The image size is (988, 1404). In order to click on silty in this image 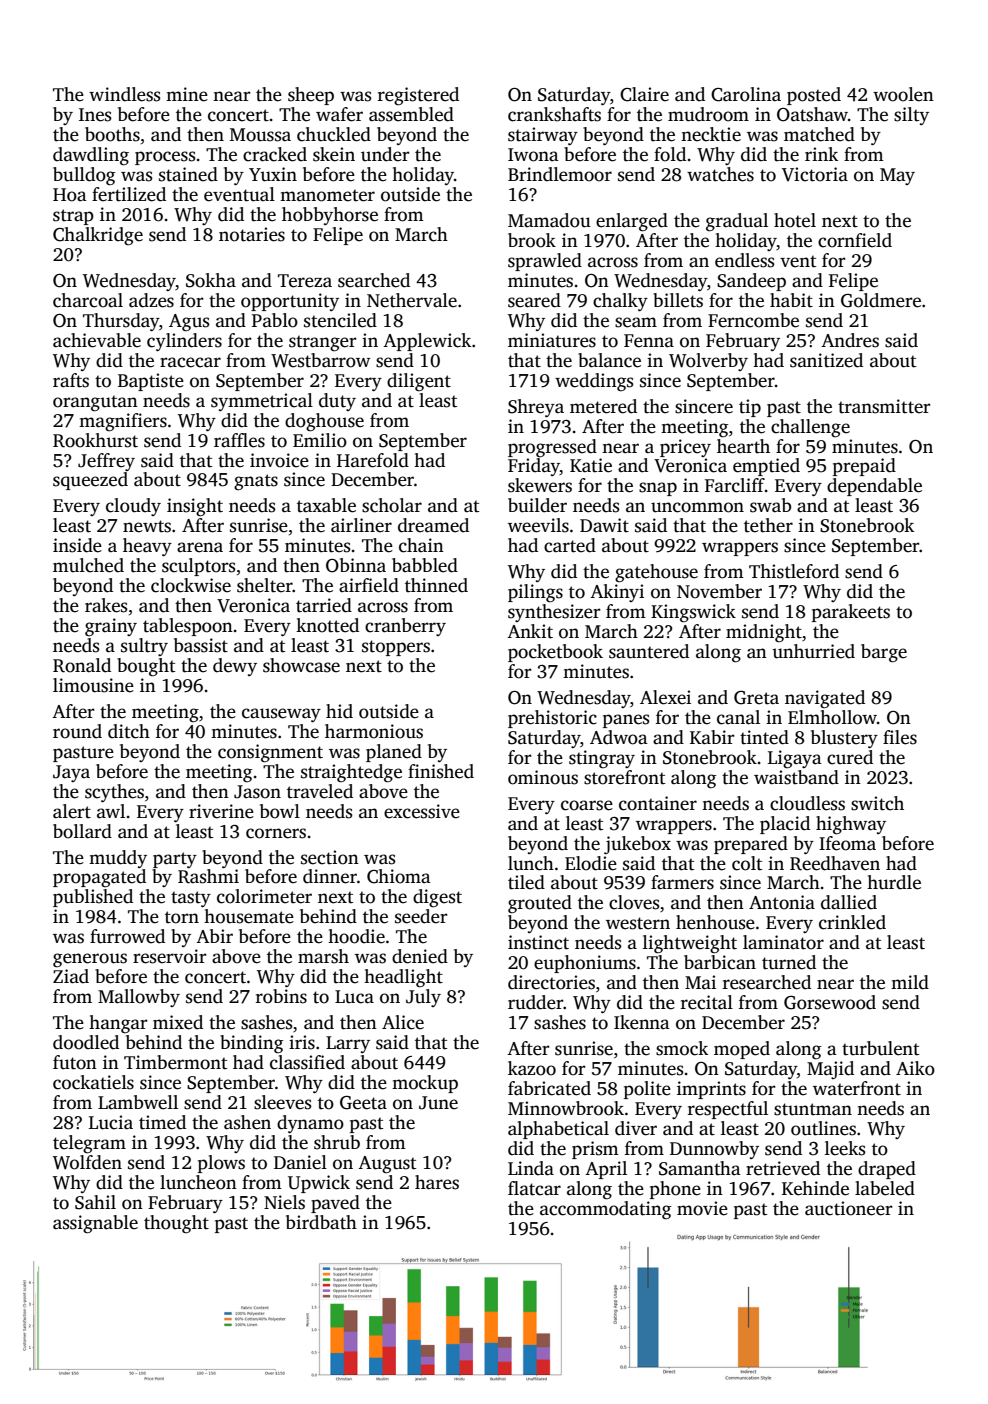, I will do `click(911, 116)`.
